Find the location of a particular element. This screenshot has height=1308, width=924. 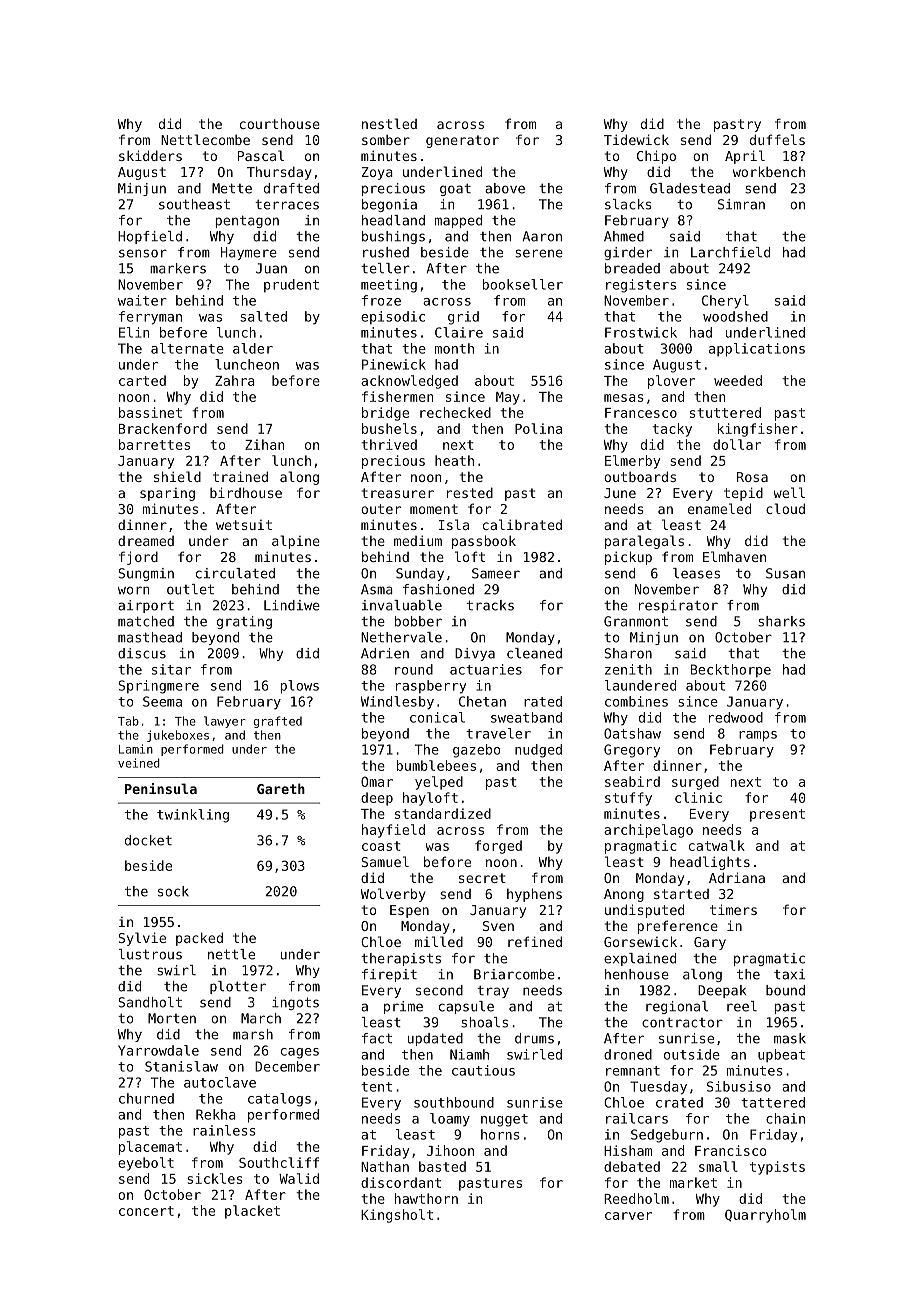

eyebolt is located at coordinates (146, 1164).
